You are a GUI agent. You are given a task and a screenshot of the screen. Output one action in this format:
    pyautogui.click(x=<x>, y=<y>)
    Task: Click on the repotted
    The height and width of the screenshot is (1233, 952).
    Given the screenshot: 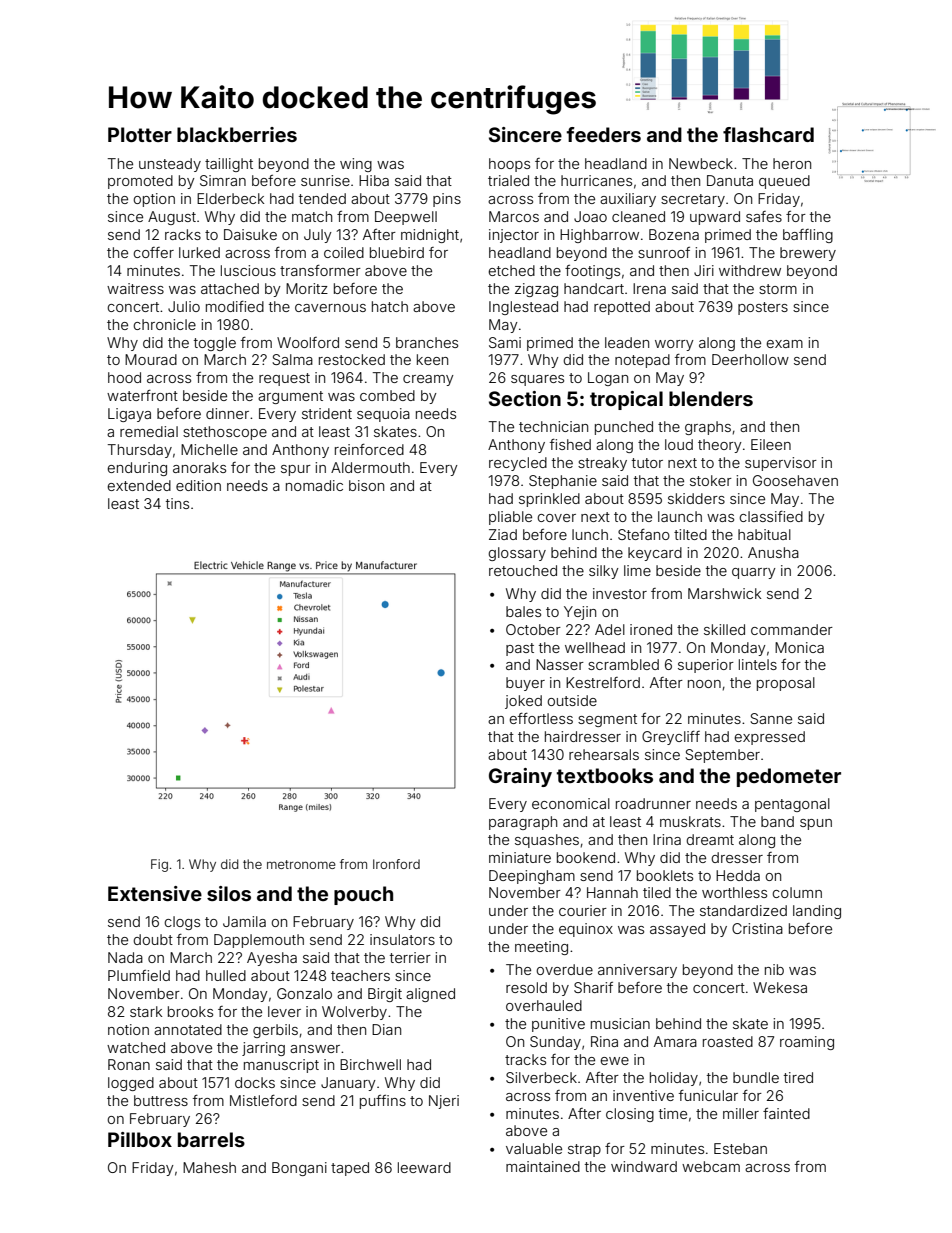 What is the action you would take?
    pyautogui.click(x=622, y=308)
